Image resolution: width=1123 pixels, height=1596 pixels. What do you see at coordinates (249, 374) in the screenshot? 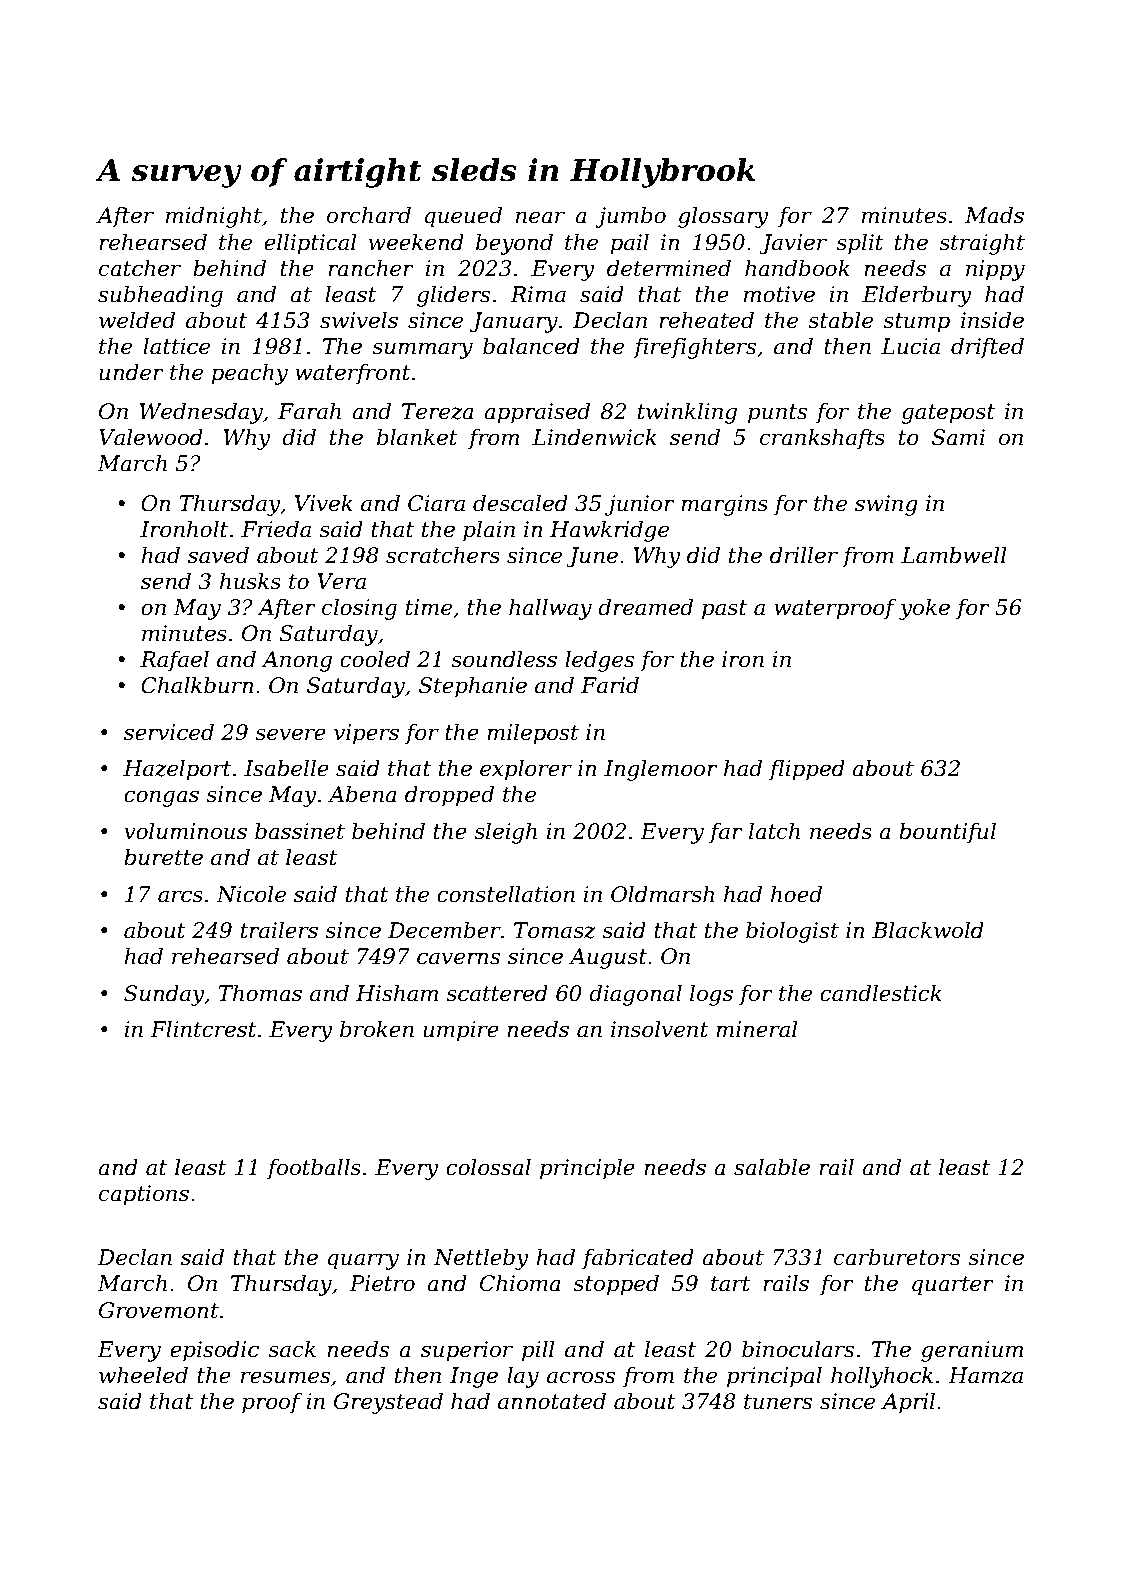
I see `peachy` at bounding box center [249, 374].
